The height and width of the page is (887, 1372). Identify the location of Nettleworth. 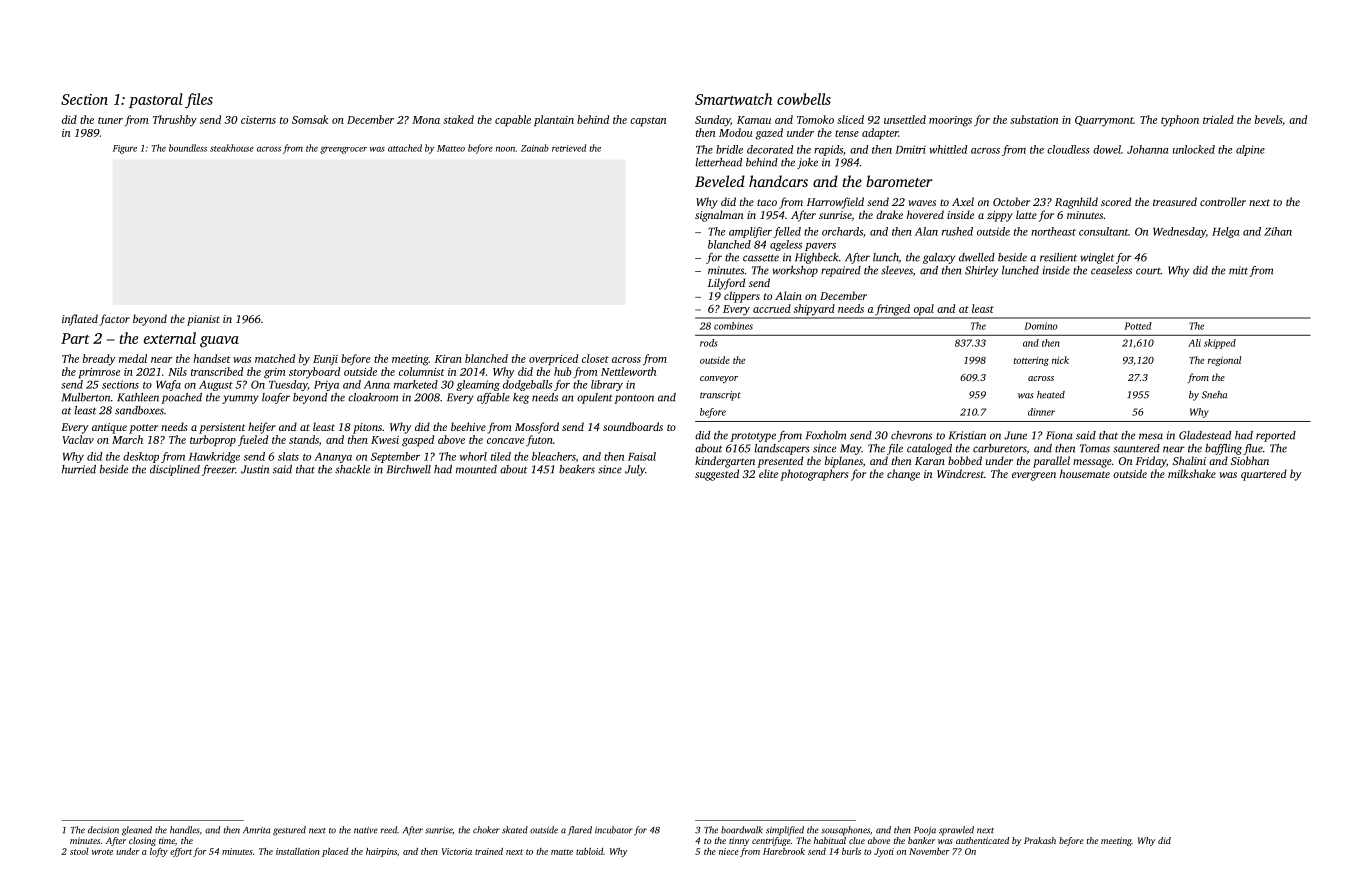
(628, 371).
